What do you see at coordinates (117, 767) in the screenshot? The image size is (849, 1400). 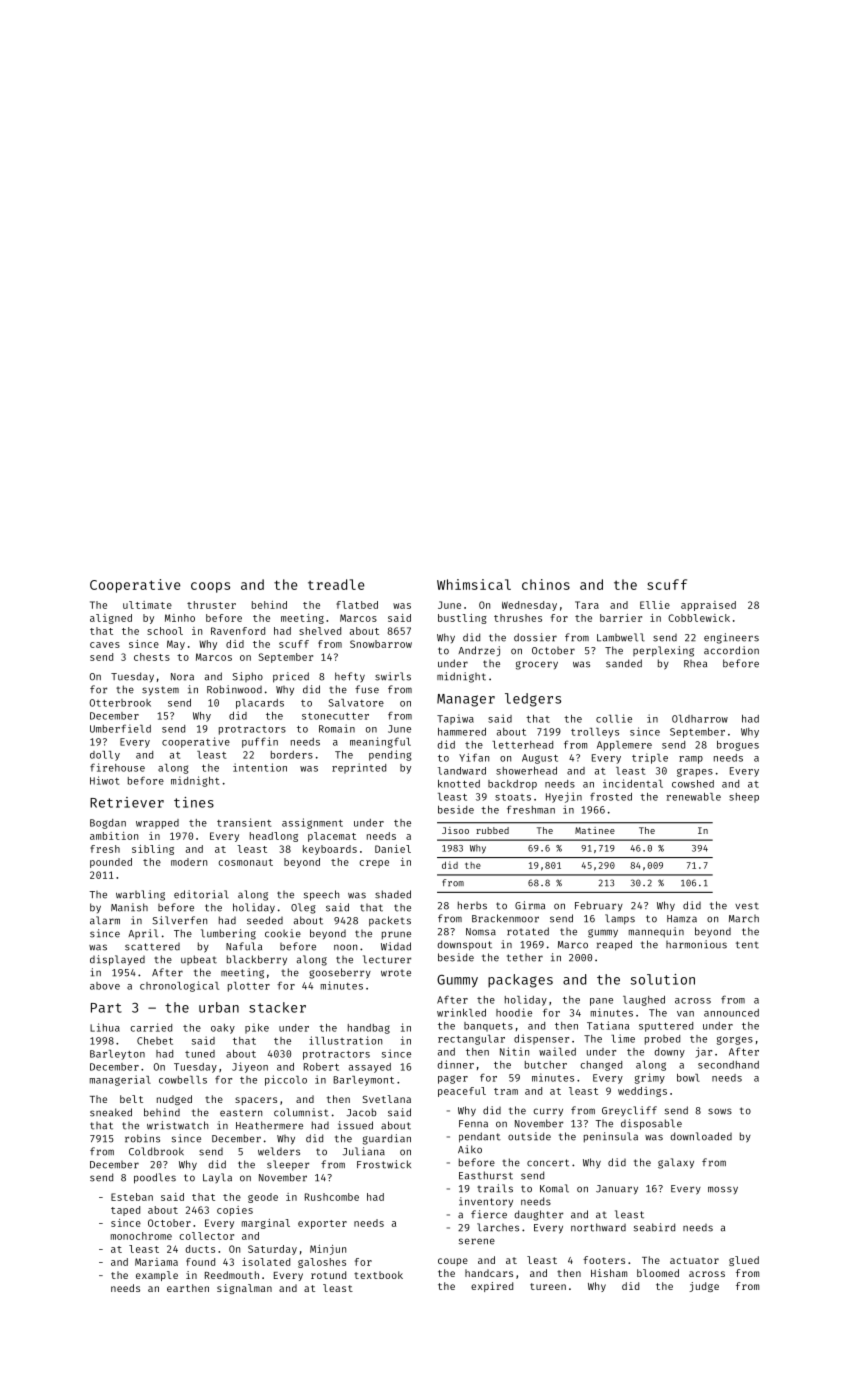 I see `firehouse` at bounding box center [117, 767].
